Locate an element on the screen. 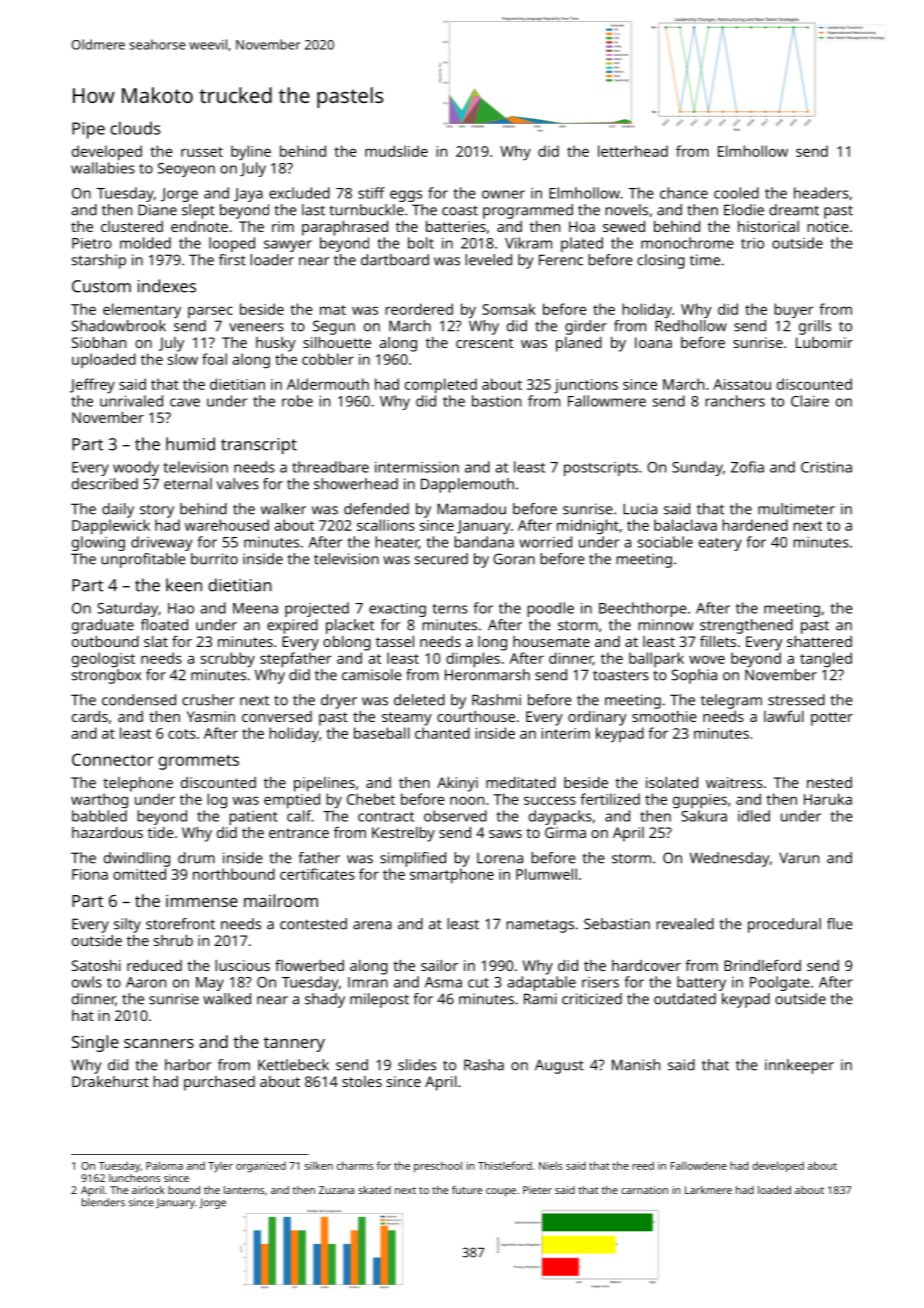 The height and width of the screenshot is (1308, 924). Lubomir is located at coordinates (824, 342).
